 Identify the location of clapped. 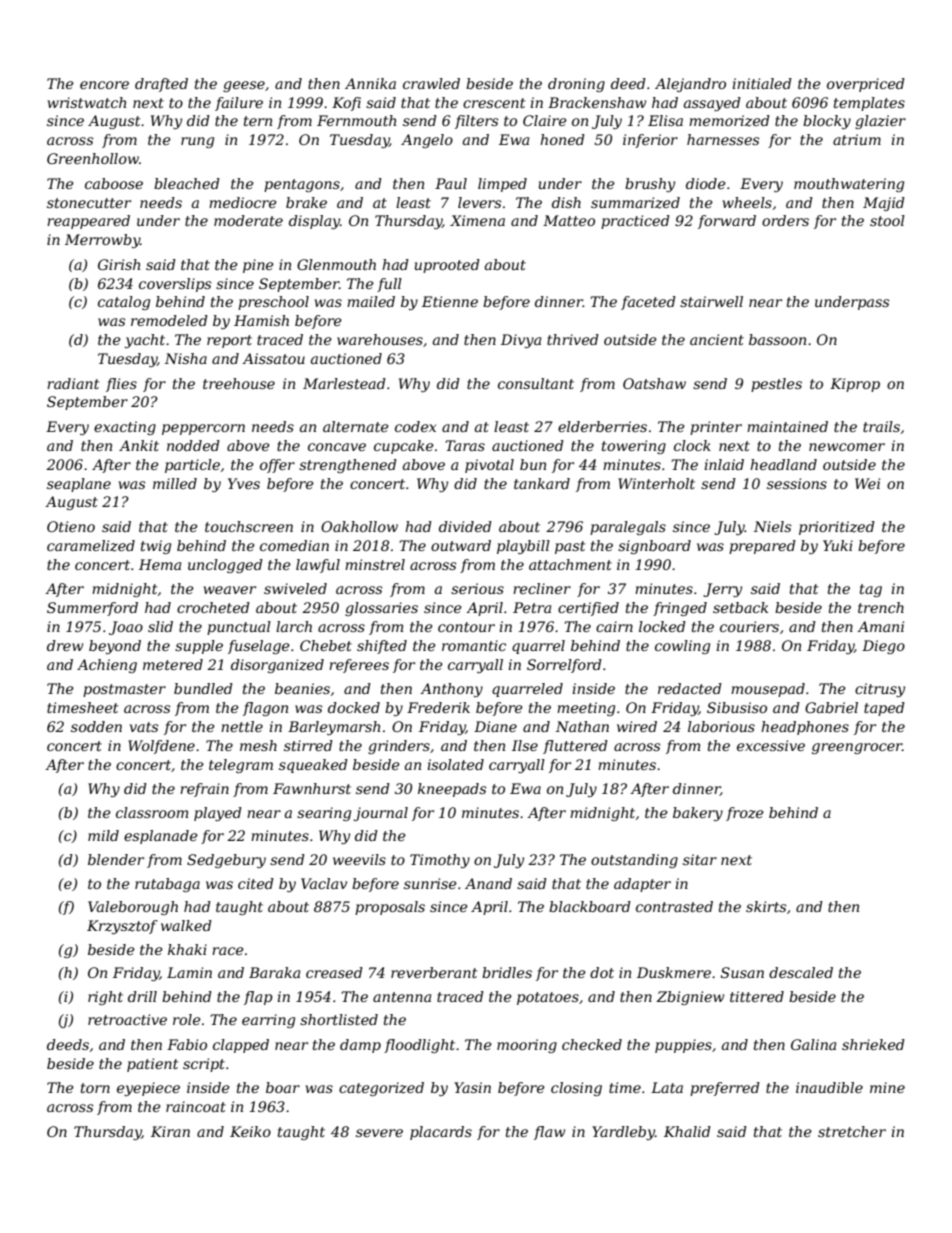
(241, 1046).
